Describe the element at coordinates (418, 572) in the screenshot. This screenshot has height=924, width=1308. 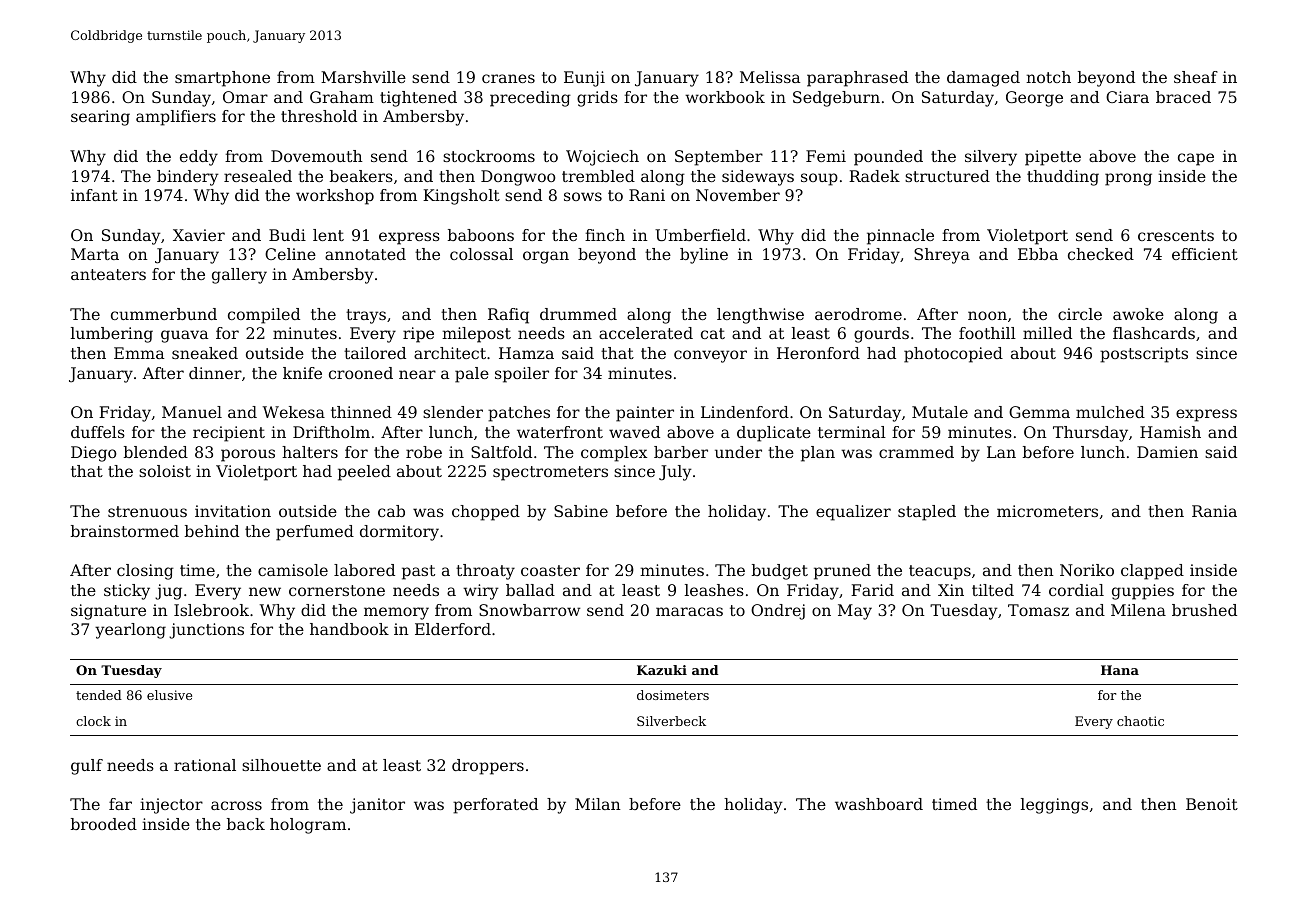
I see `past` at that location.
